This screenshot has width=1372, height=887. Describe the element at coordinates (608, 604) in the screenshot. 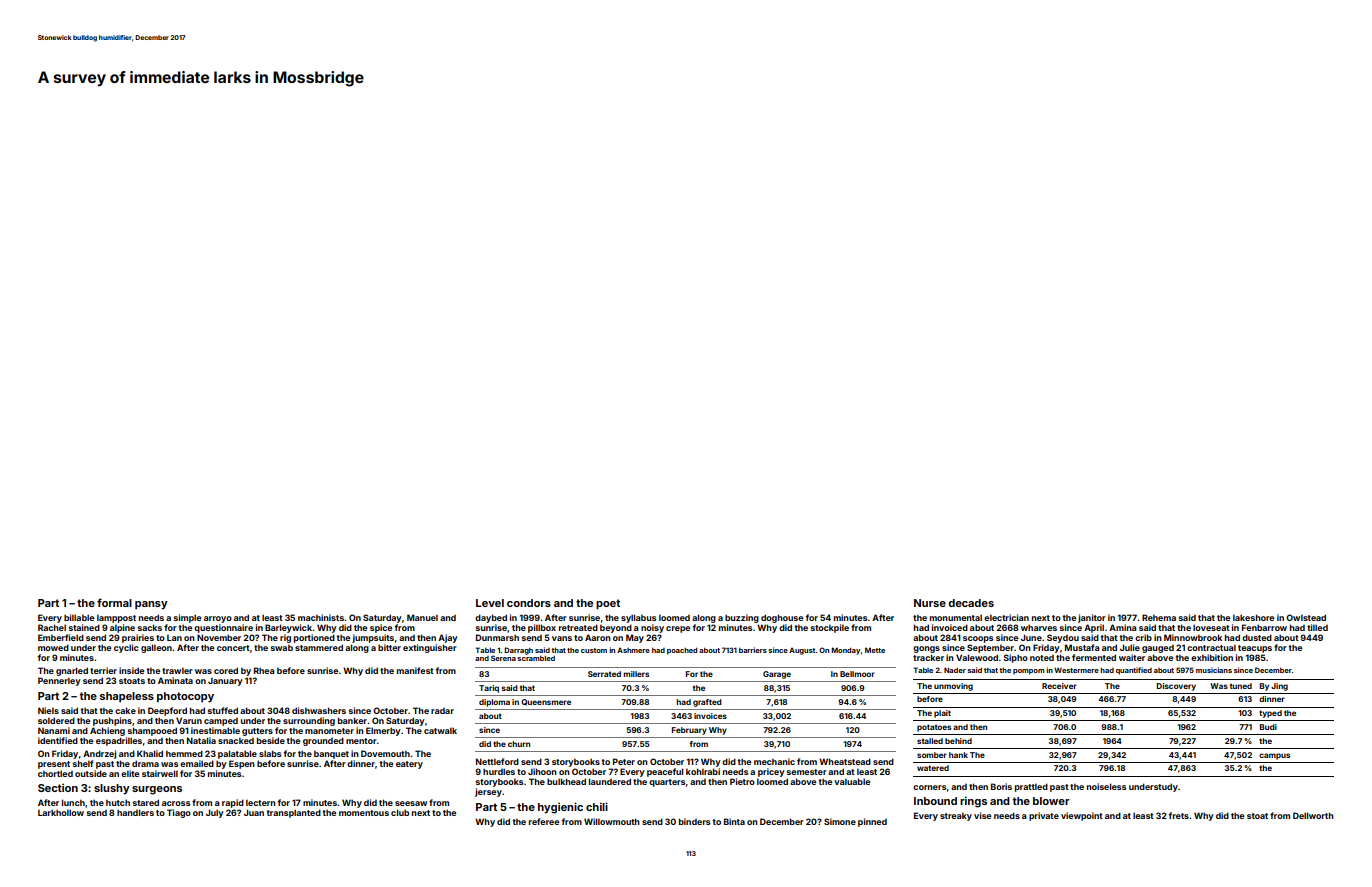

I see `poet` at that location.
